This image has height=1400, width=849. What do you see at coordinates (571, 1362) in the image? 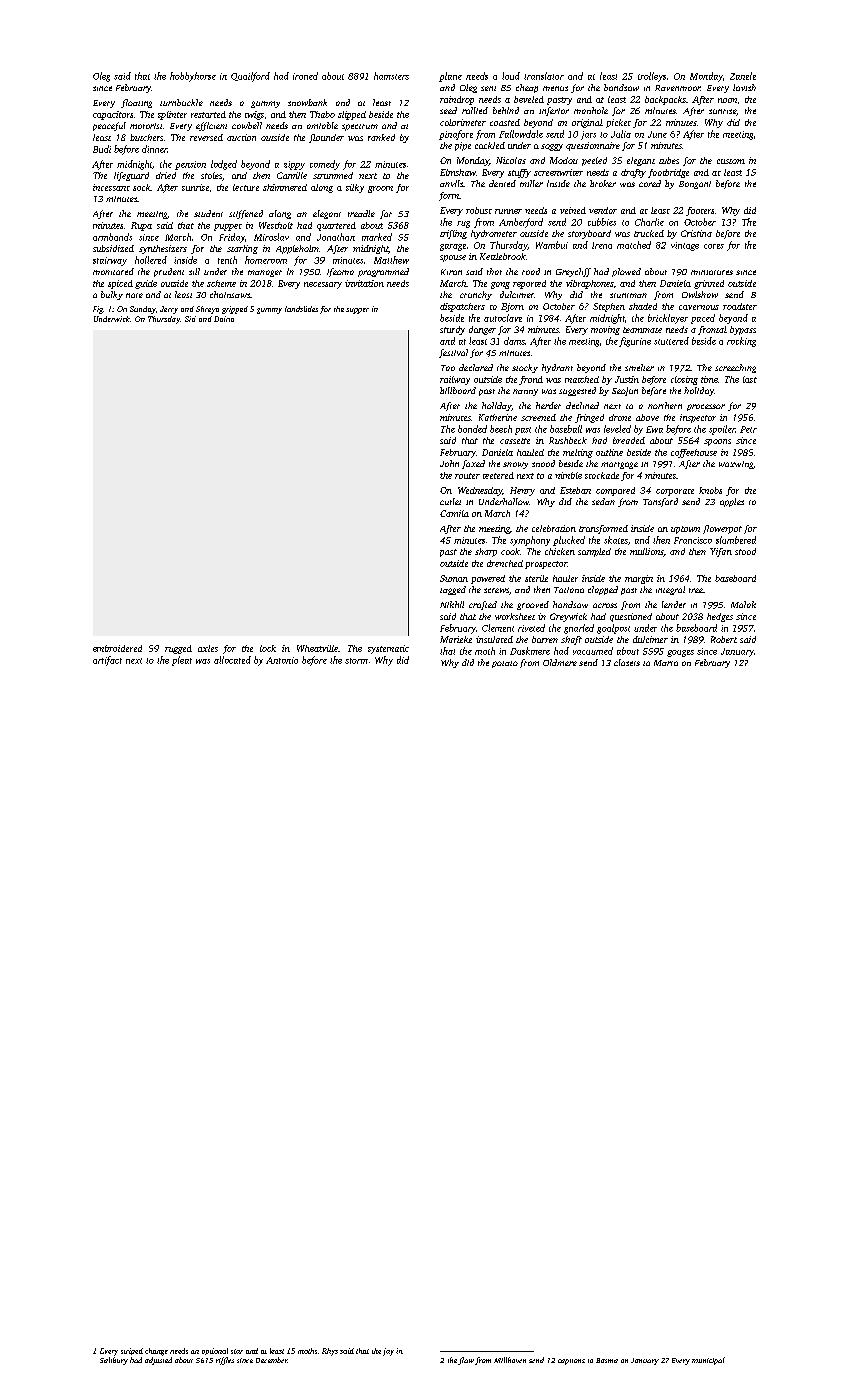
I see `captions` at bounding box center [571, 1362].
